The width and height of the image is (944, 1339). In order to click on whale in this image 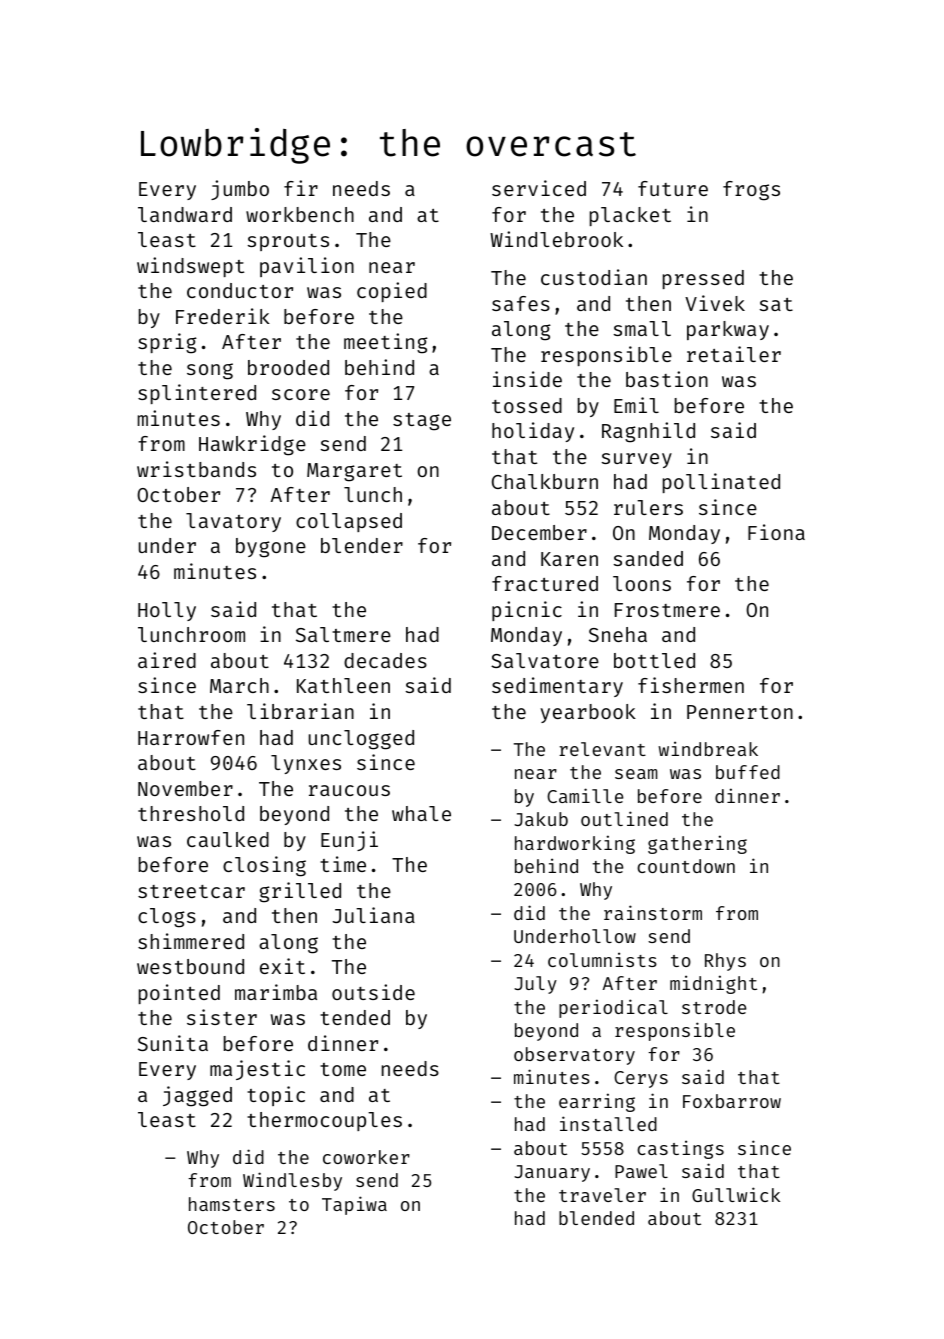, I will do `click(421, 813)`.
